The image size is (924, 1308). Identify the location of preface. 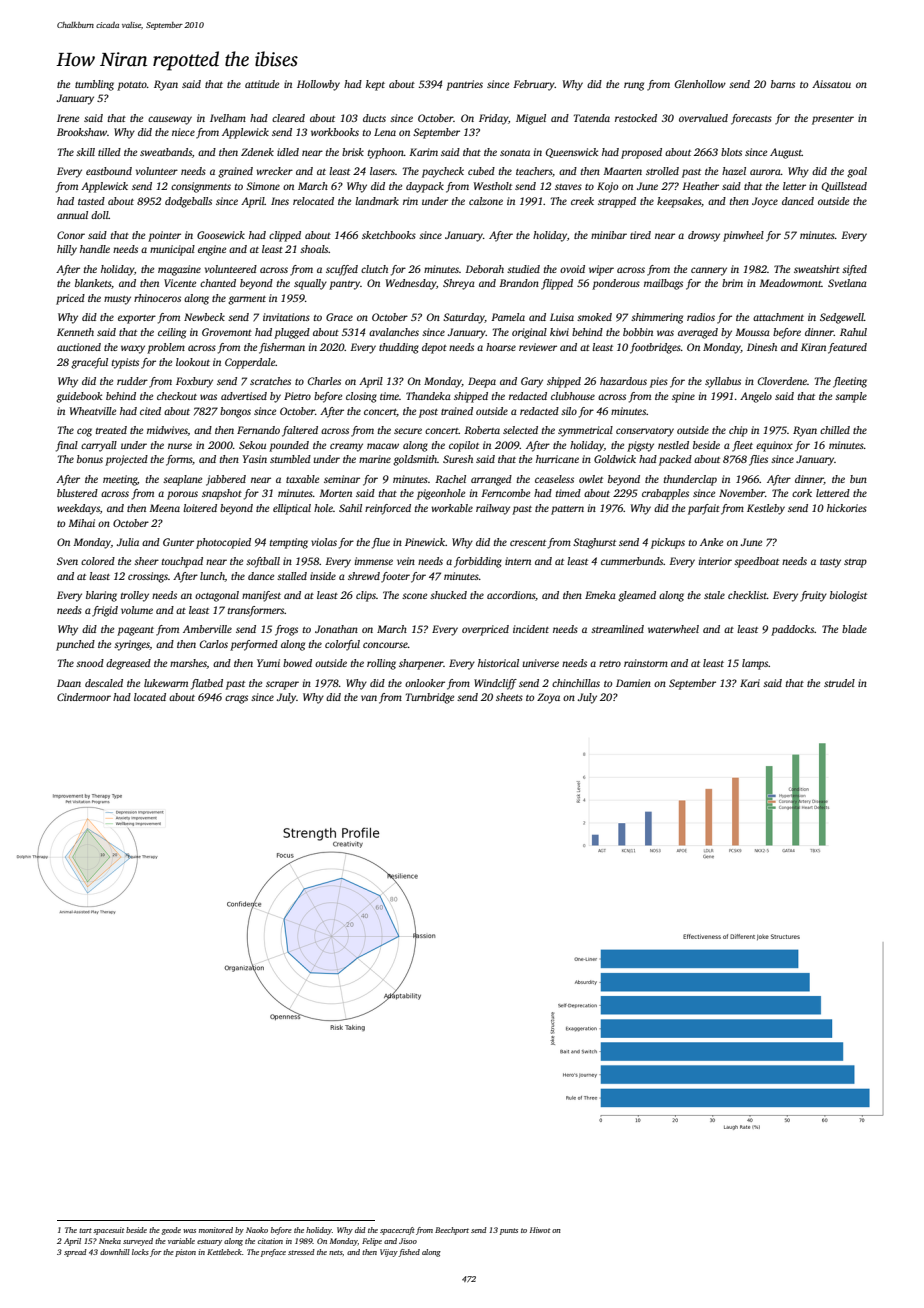
(273, 1253).
